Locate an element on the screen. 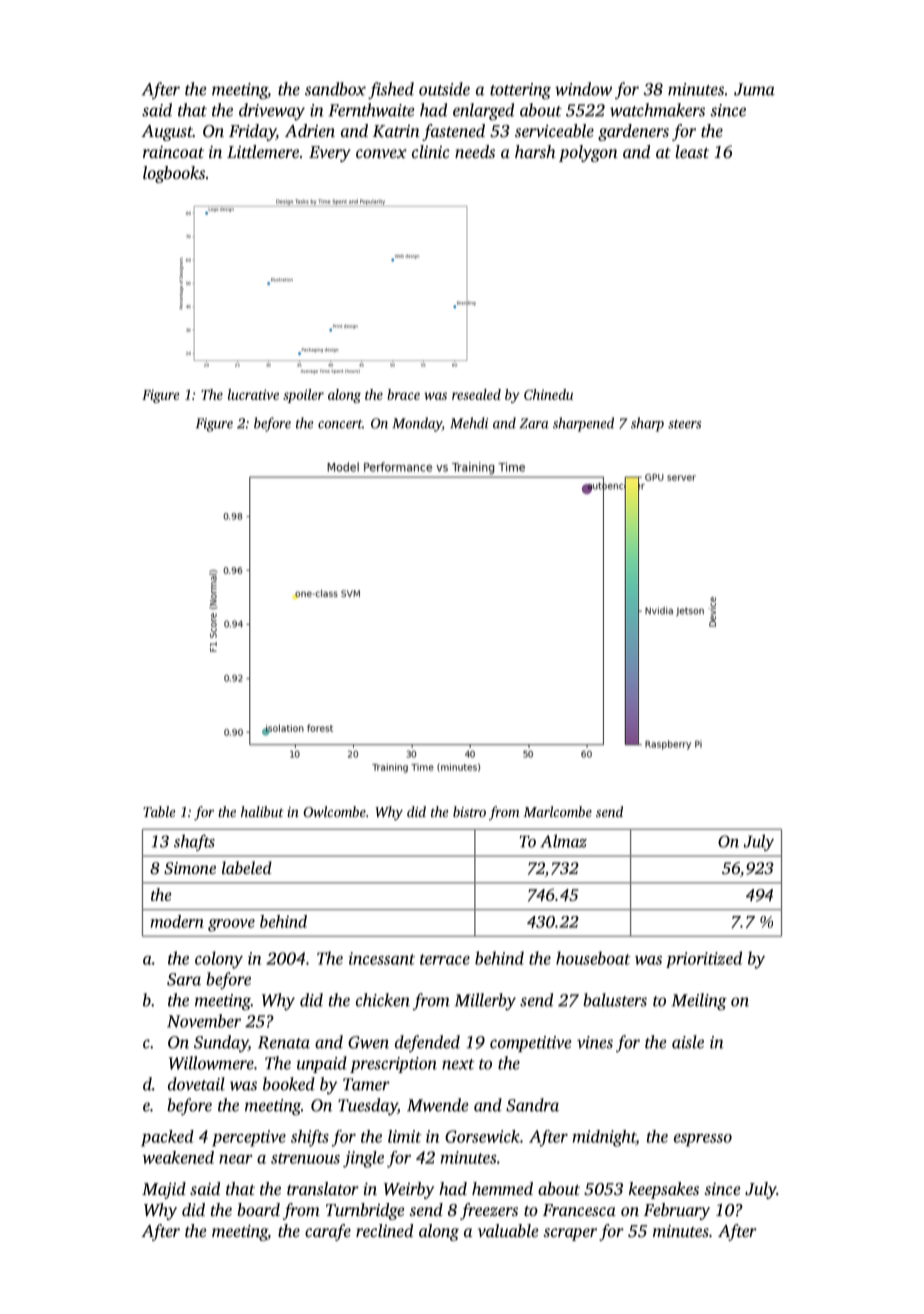  Mehdi is located at coordinates (469, 423).
